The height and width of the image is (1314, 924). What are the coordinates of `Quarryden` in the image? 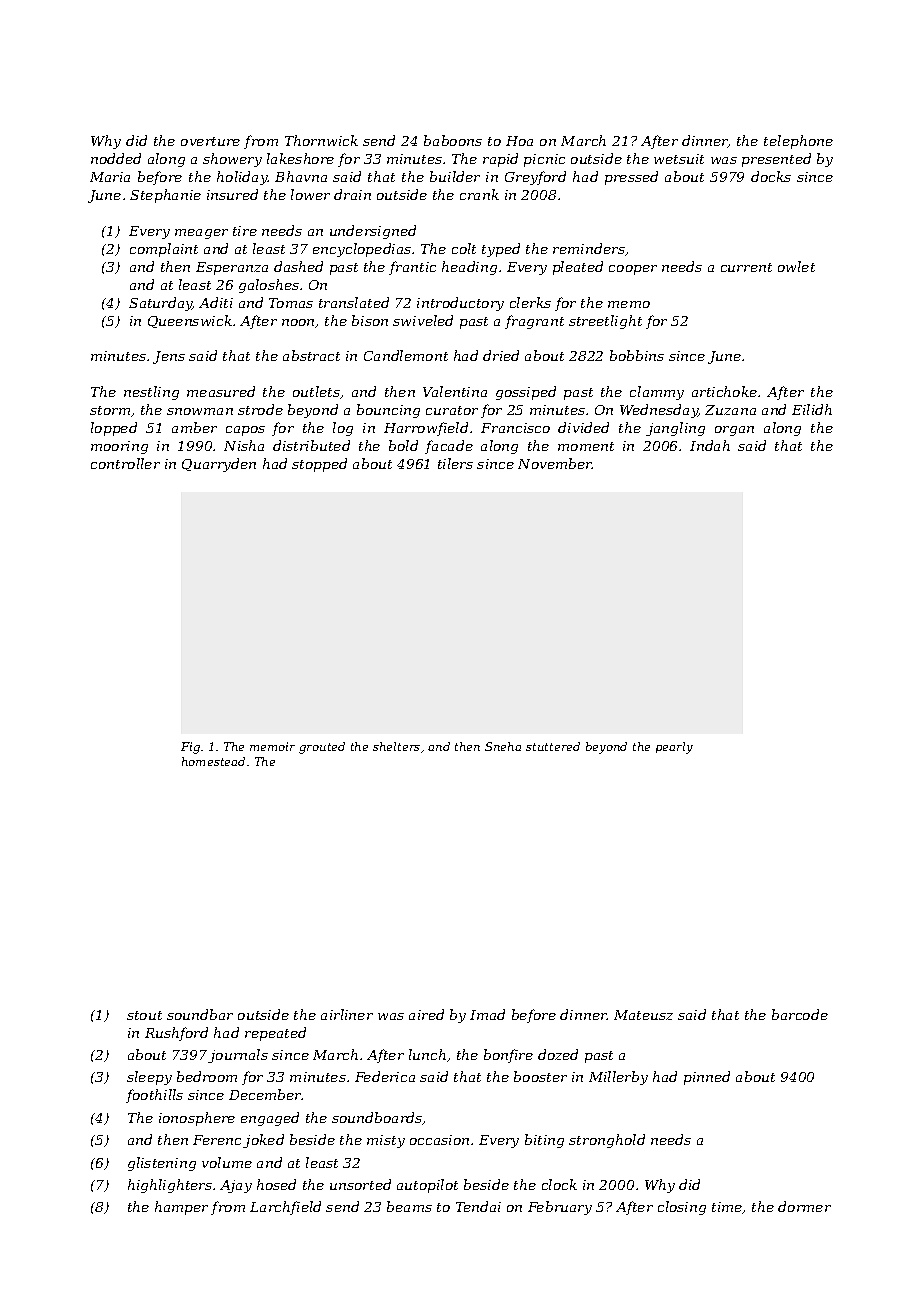 It's located at (219, 465).
